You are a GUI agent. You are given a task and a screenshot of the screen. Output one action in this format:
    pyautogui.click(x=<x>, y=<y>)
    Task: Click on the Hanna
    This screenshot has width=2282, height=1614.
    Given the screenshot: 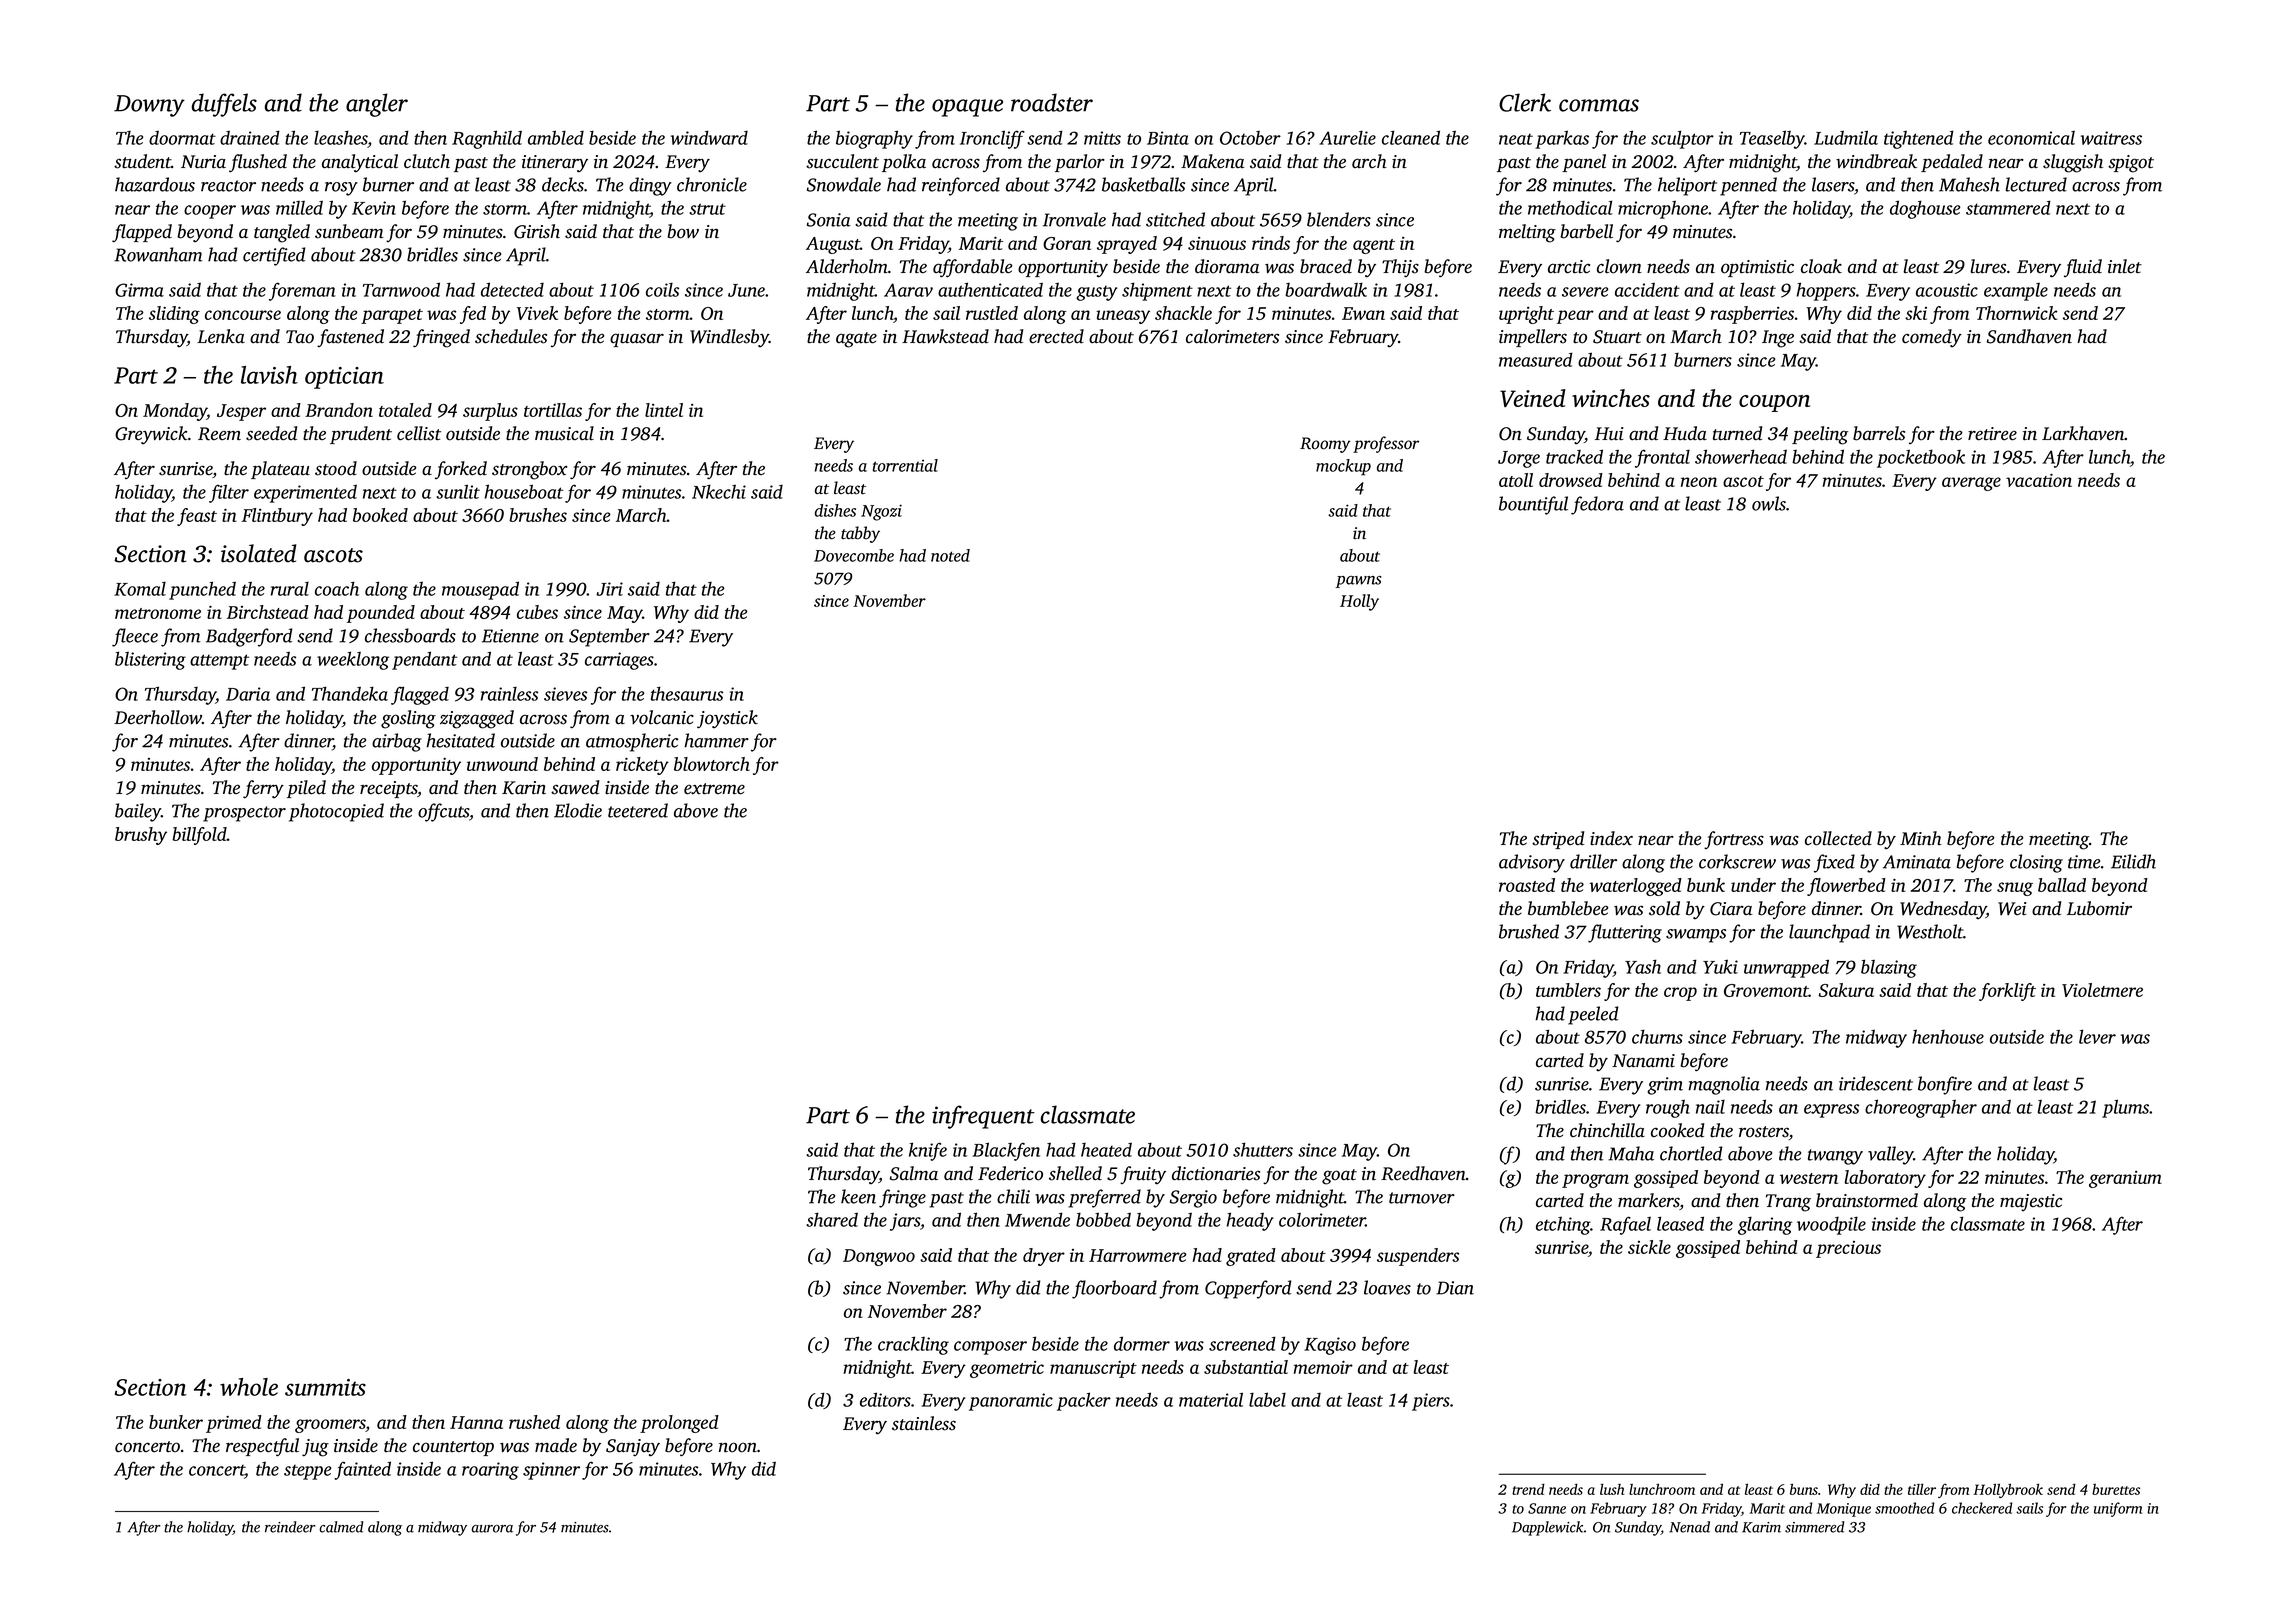 What is the action you would take?
    pyautogui.click(x=476, y=1422)
